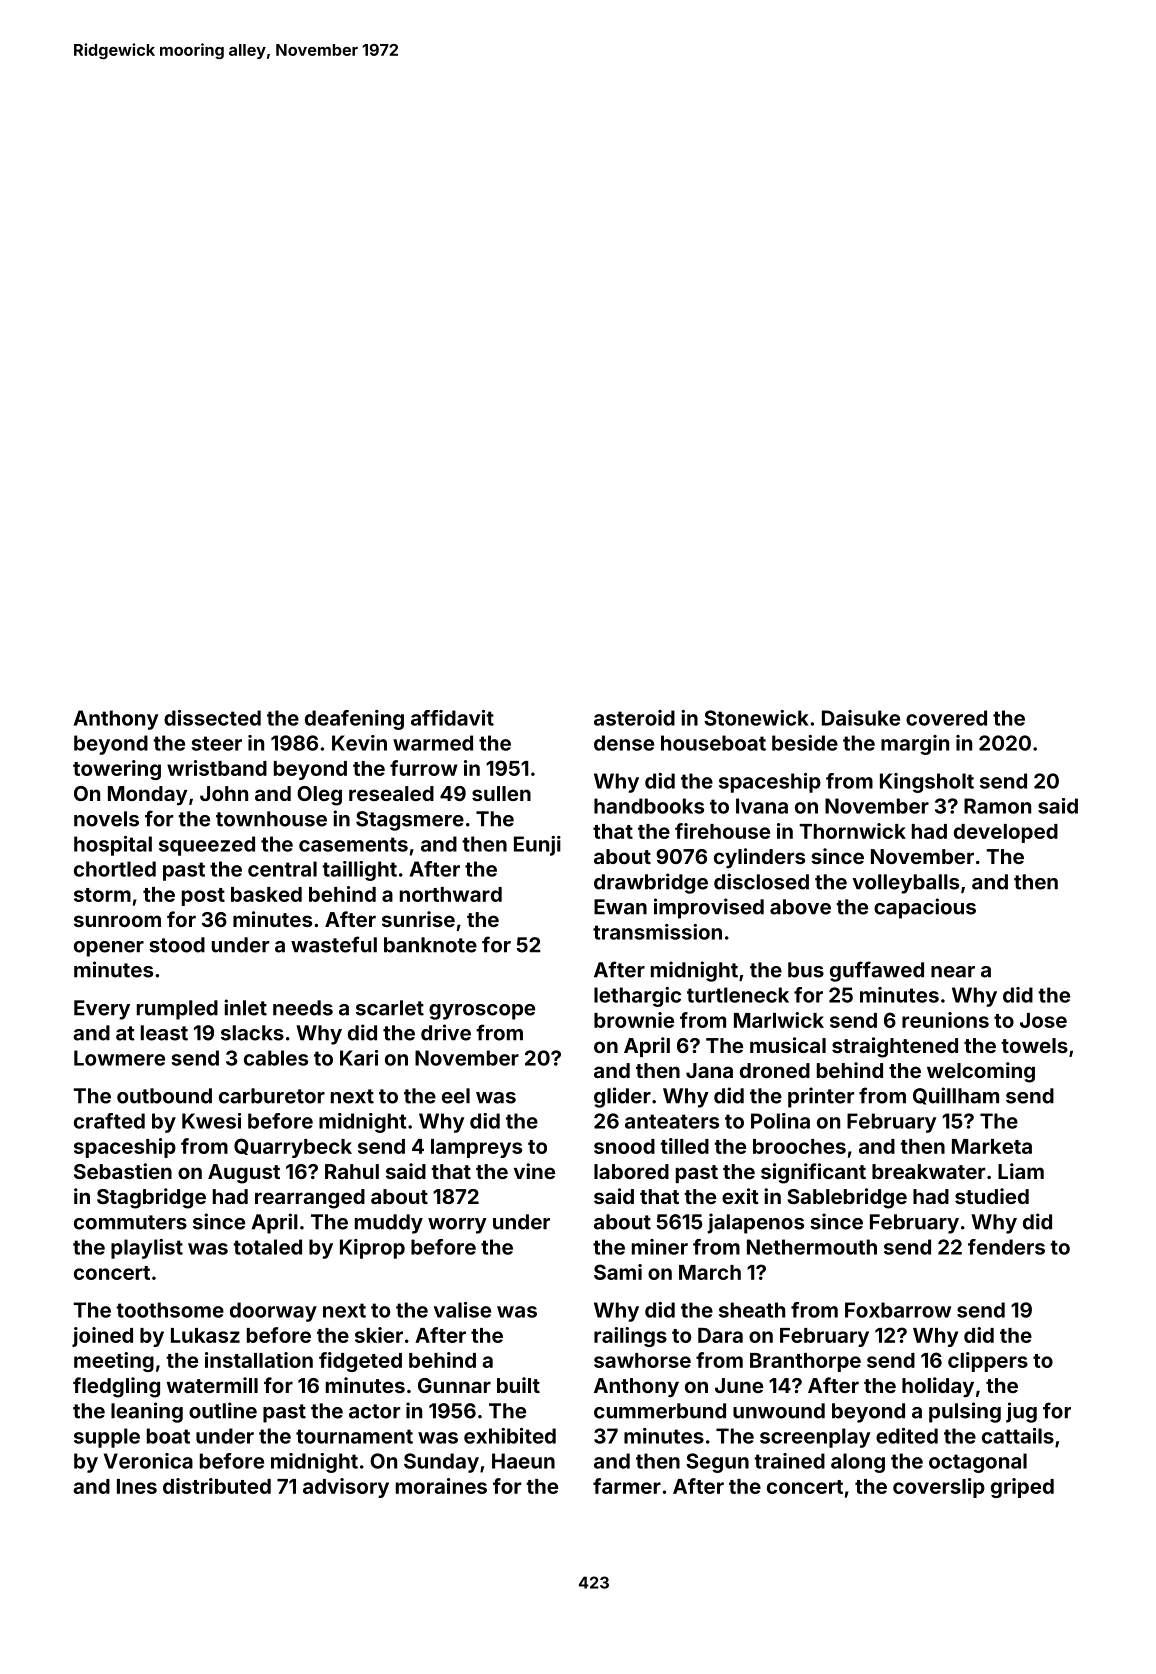 This screenshot has width=1156, height=1674. I want to click on covered, so click(946, 718).
